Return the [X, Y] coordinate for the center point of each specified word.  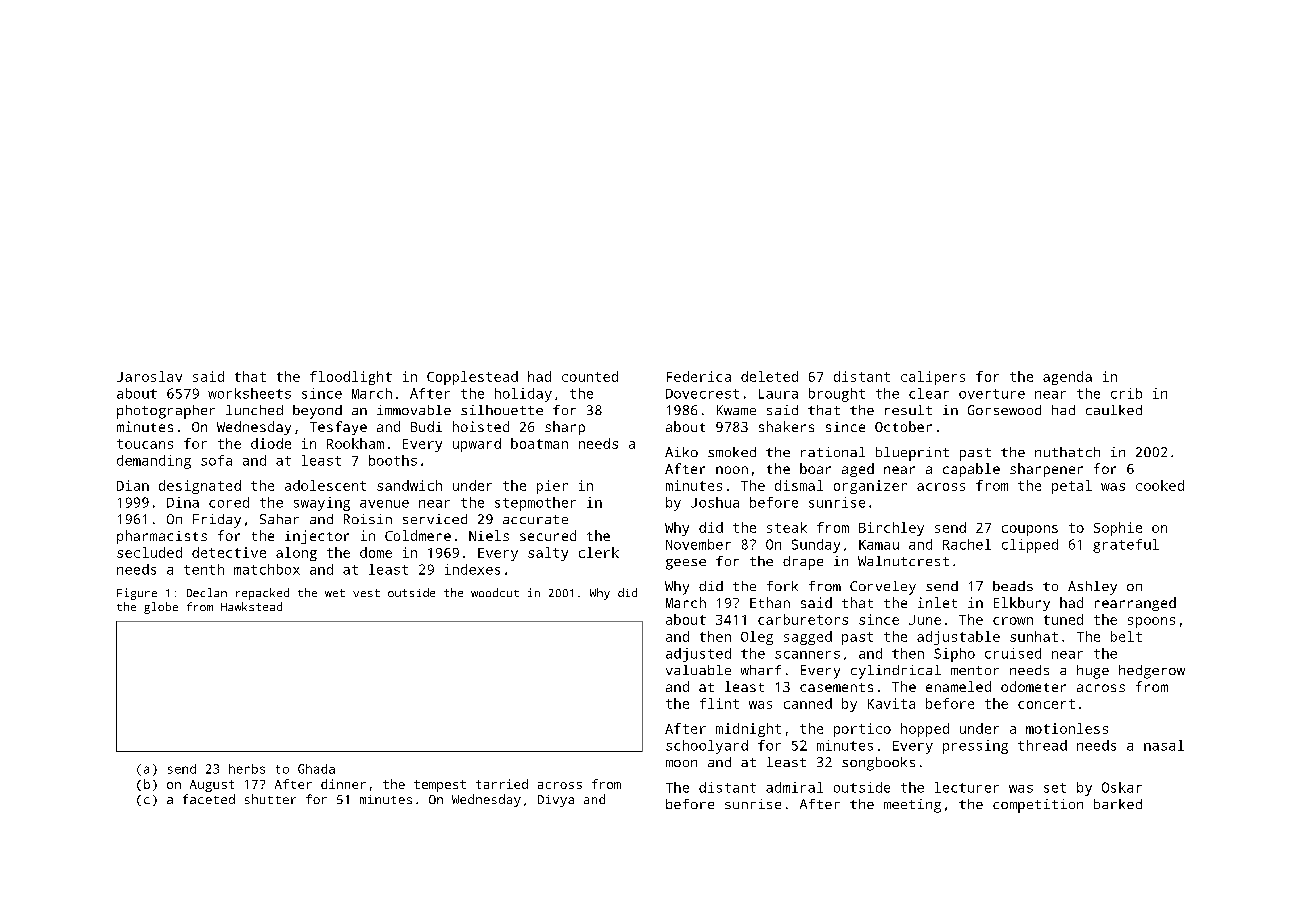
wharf [761, 670]
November [698, 544]
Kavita [891, 703]
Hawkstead [251, 606]
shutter [270, 799]
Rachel [967, 544]
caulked [1114, 410]
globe [161, 608]
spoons [1151, 622]
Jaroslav [149, 376]
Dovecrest [702, 394]
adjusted [698, 655]
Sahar [279, 519]
